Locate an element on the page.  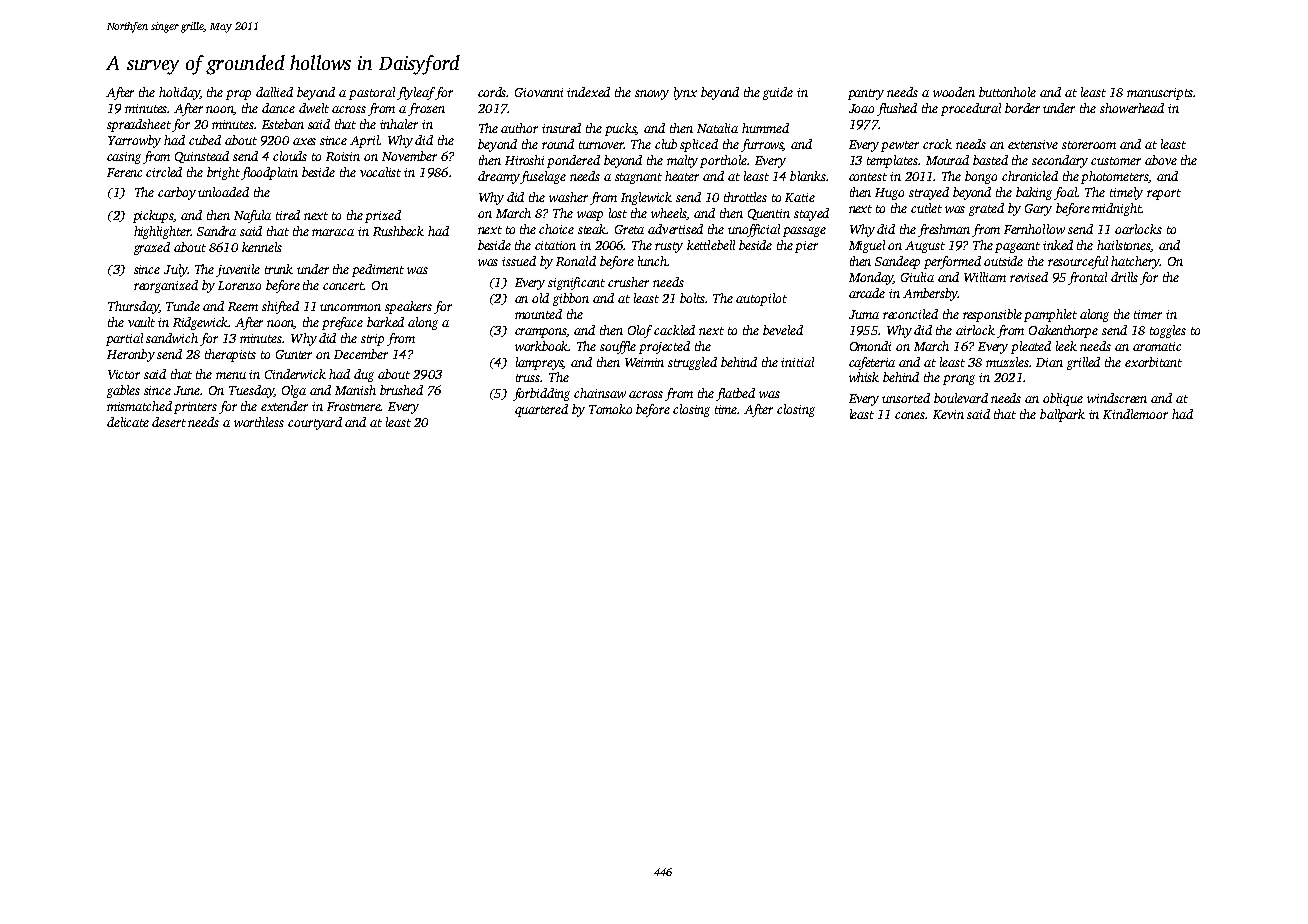
citation is located at coordinates (555, 245).
